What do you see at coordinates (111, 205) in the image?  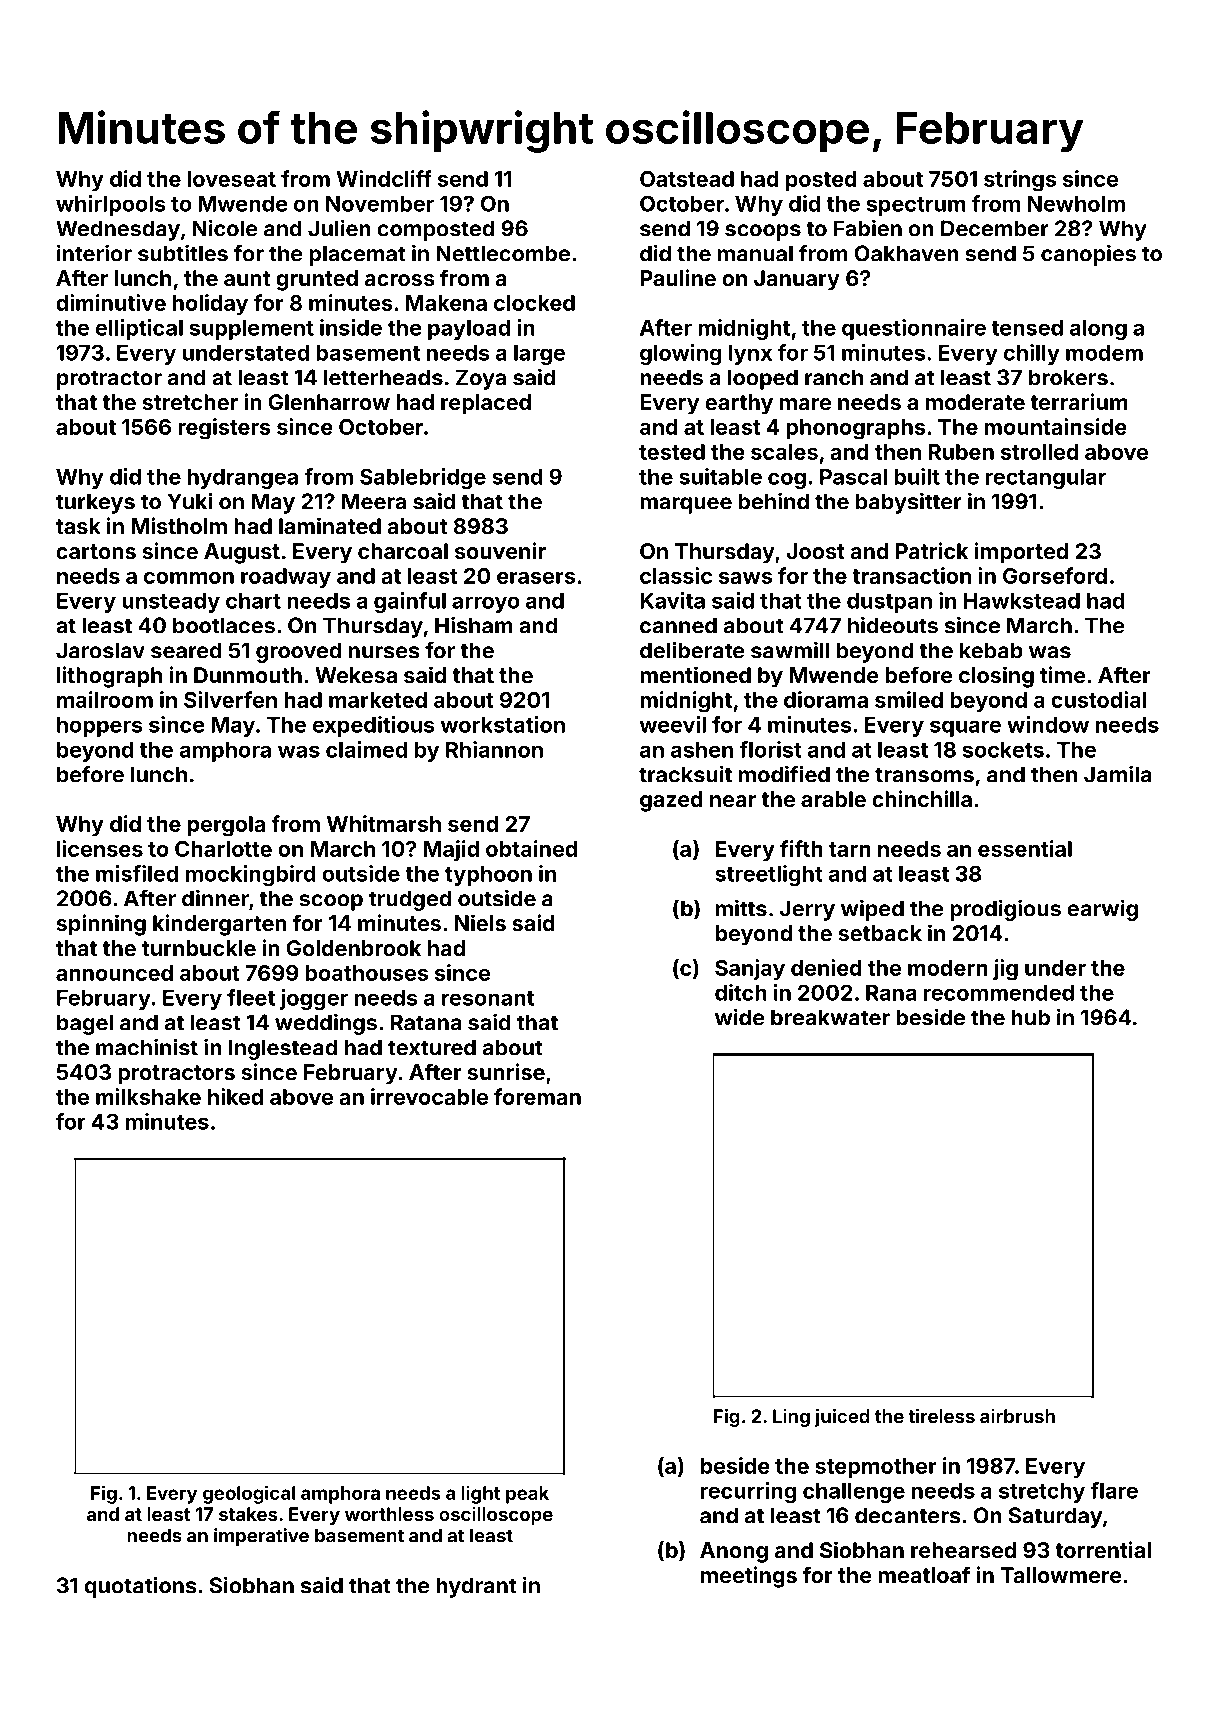 I see `whirlpools` at bounding box center [111, 205].
